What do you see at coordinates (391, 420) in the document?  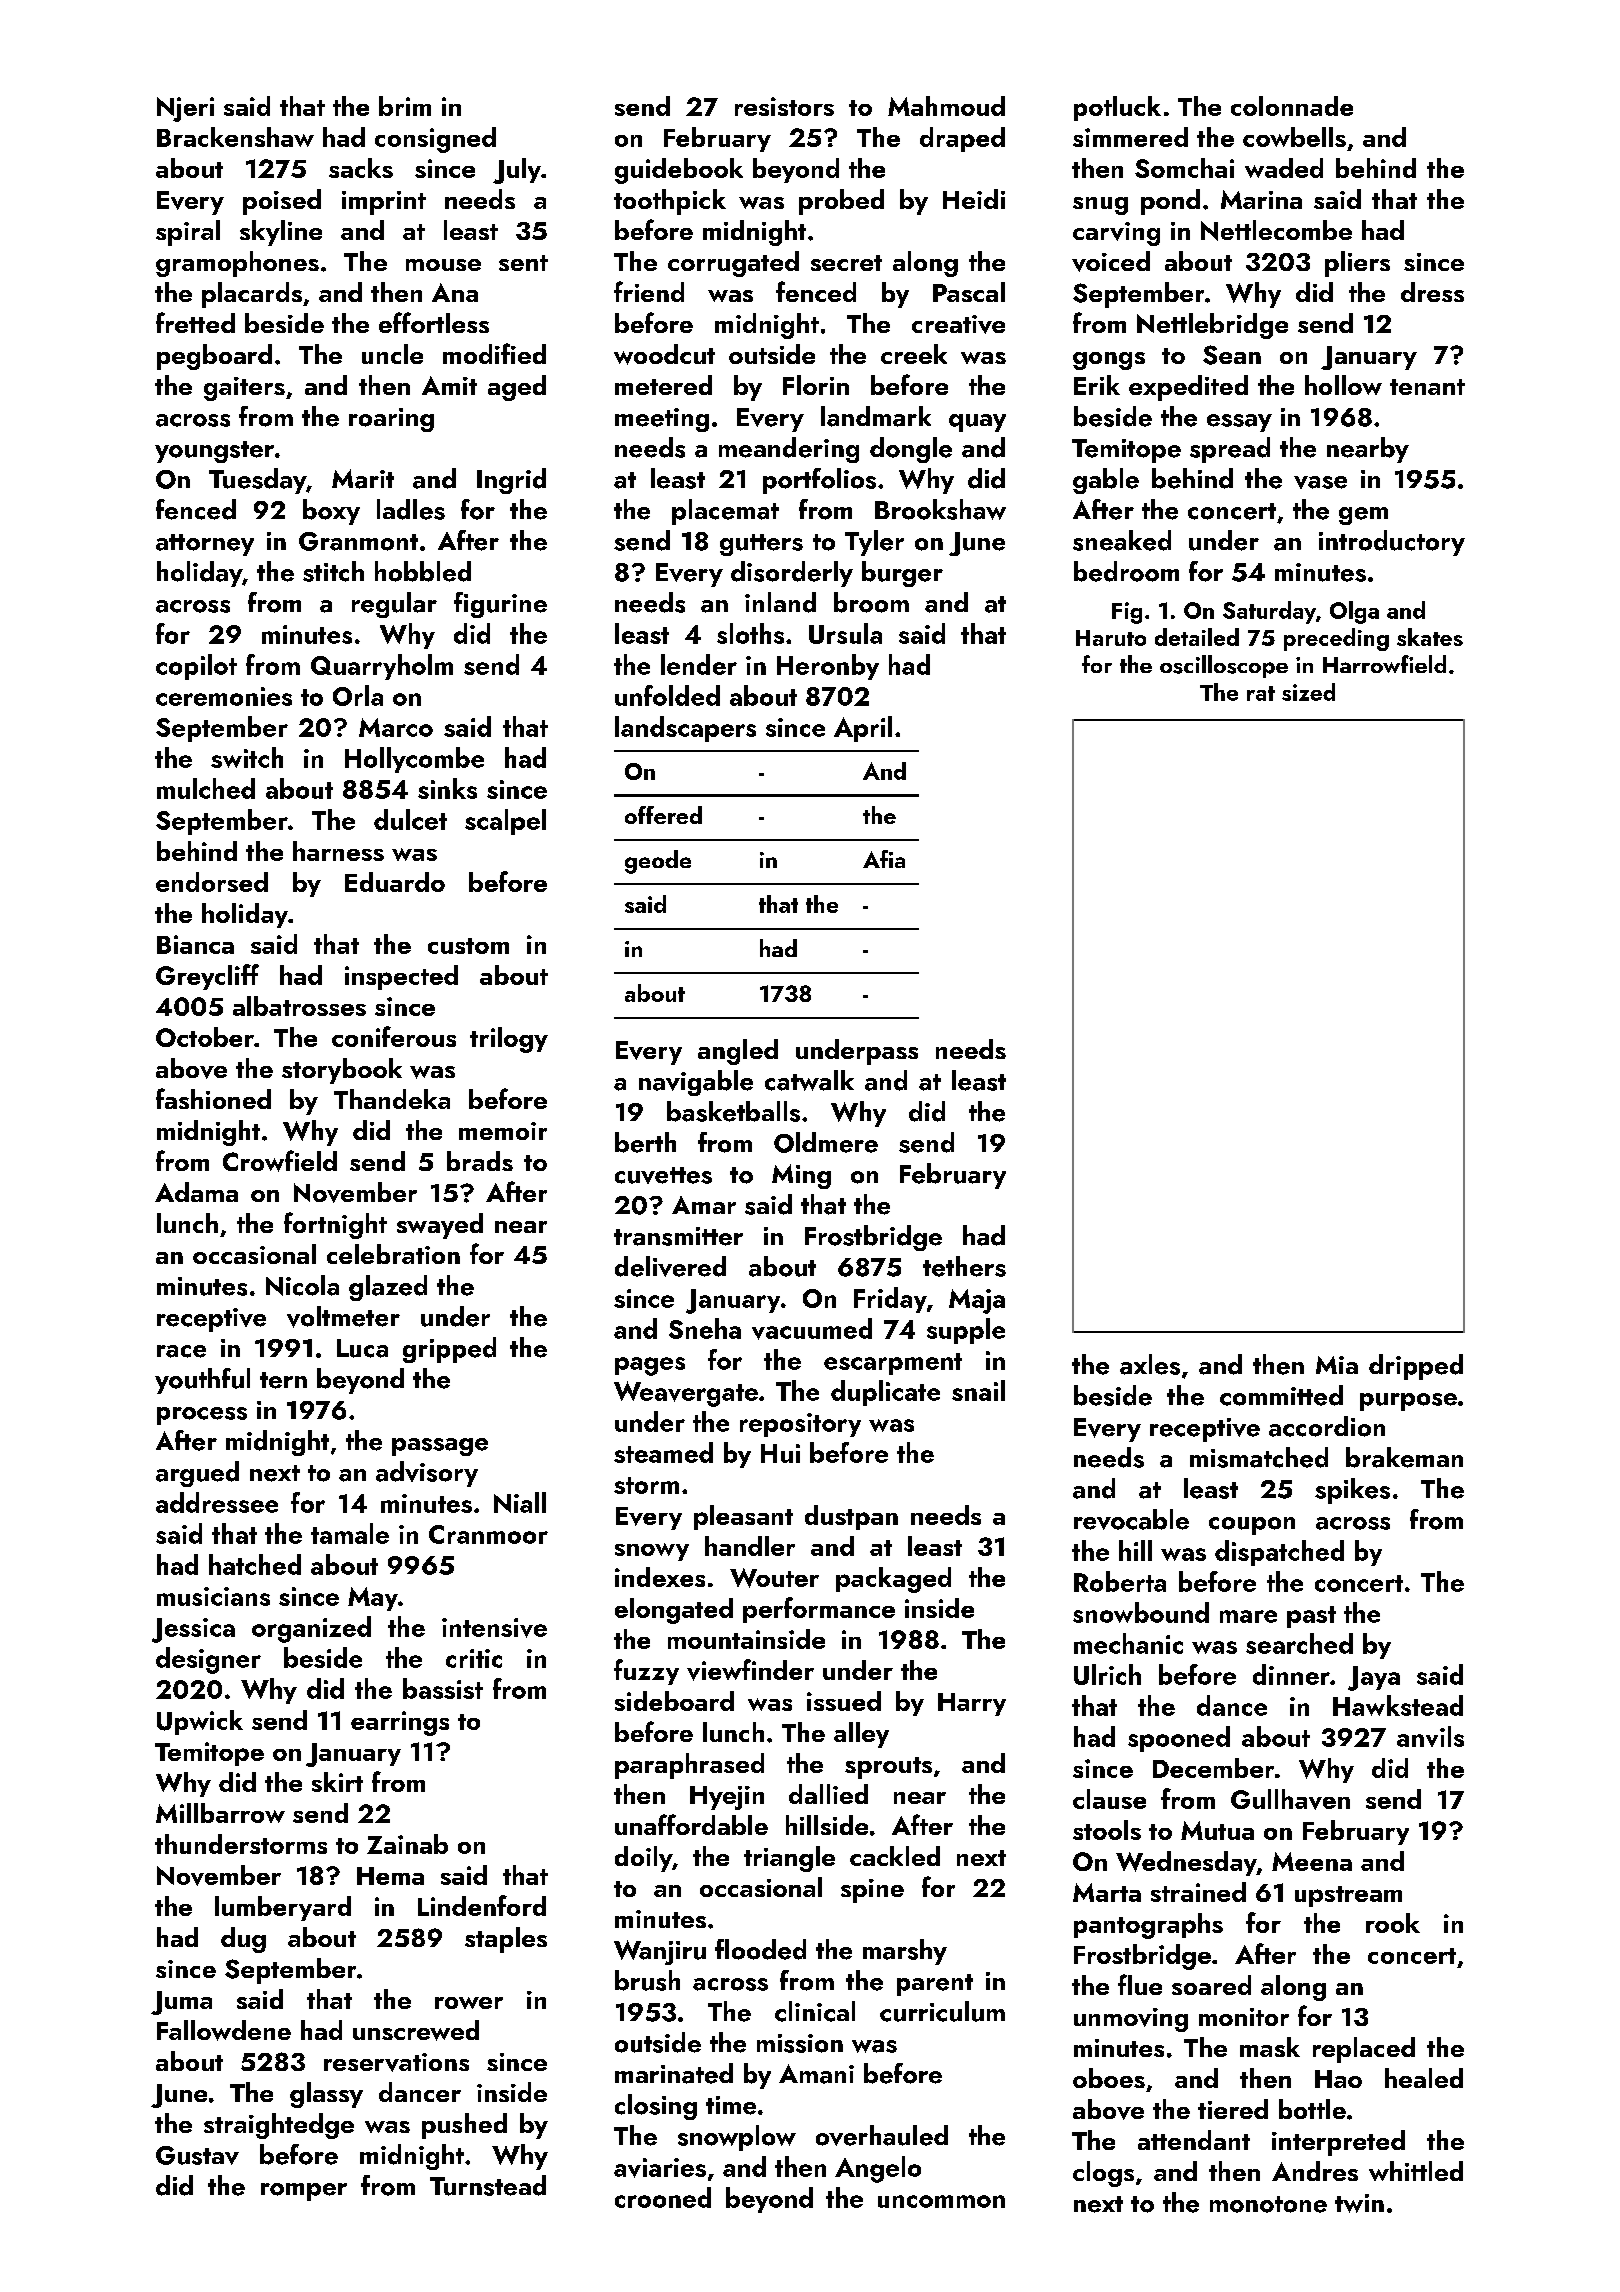 I see `roaring` at bounding box center [391, 420].
